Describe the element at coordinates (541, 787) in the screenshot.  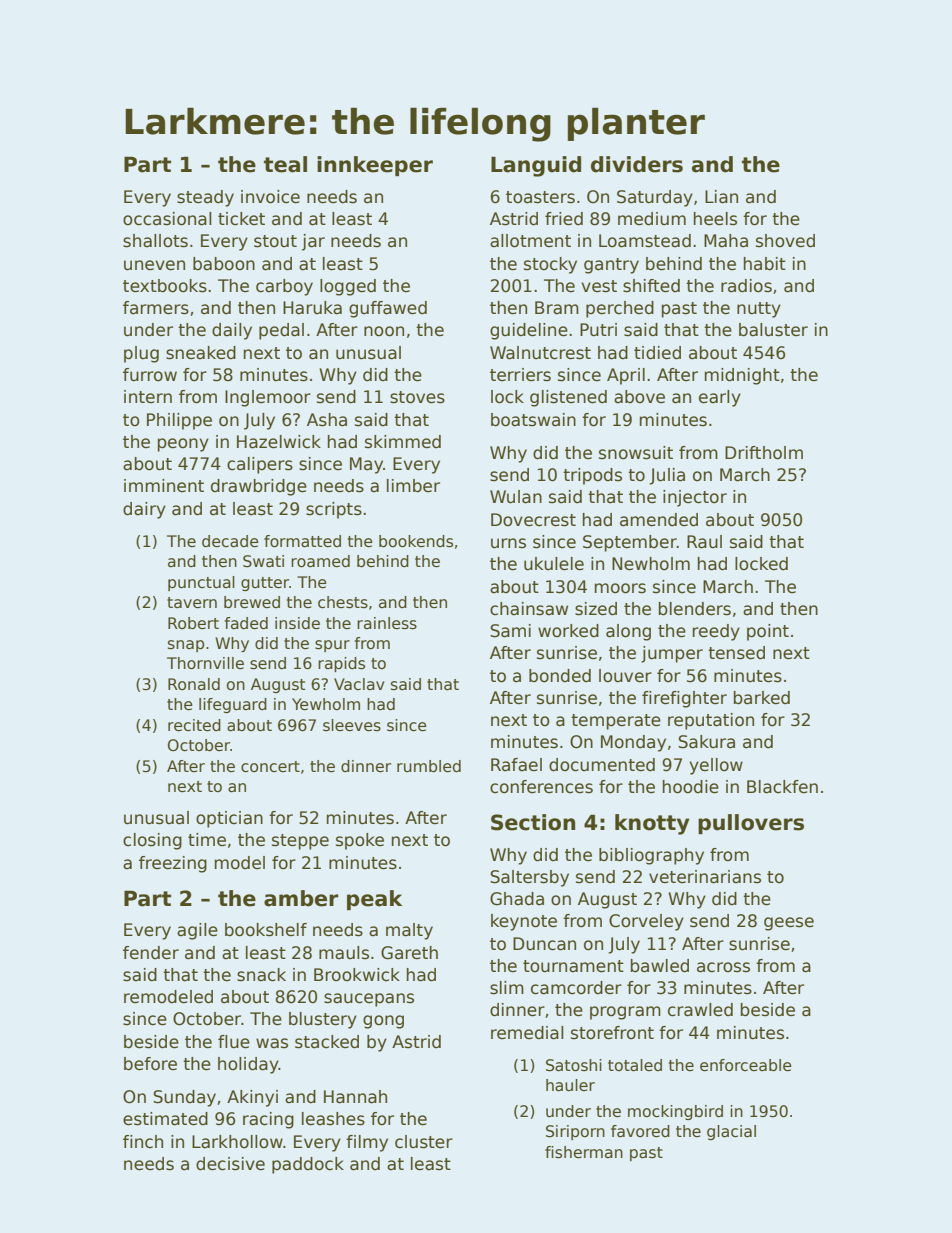
I see `conferences` at that location.
